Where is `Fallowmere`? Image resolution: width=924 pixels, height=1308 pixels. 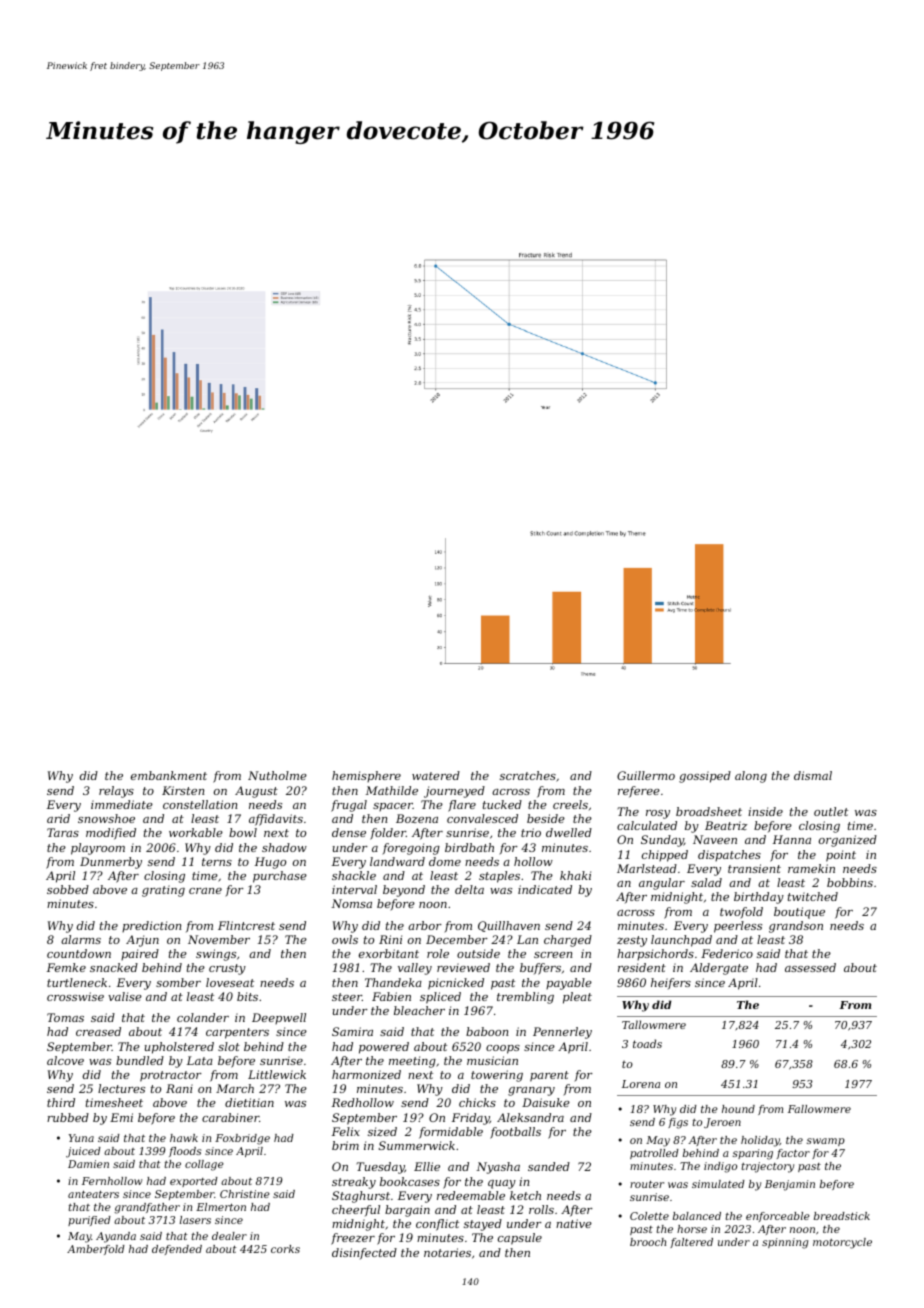 Fallowmere is located at coordinates (819, 1109).
